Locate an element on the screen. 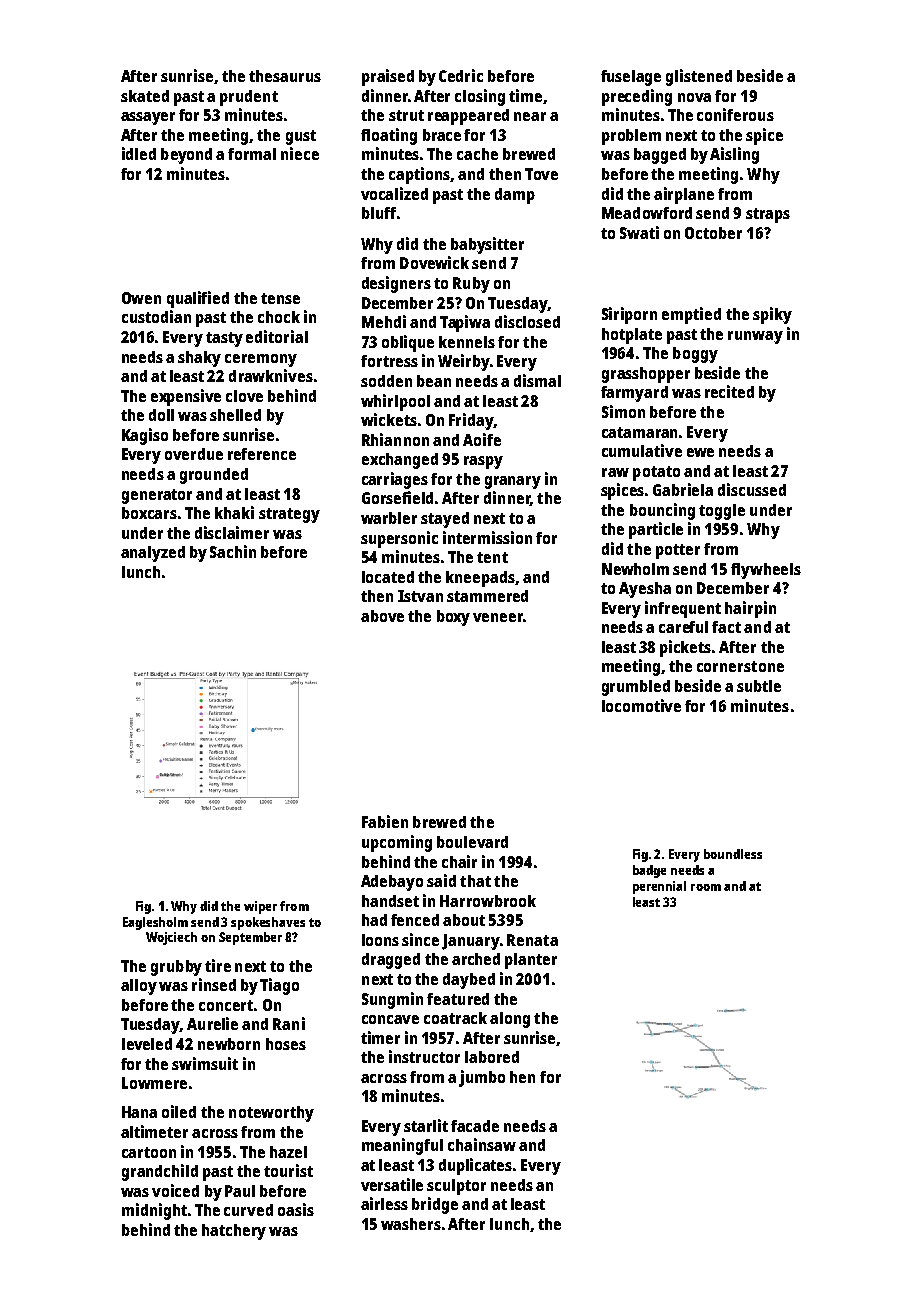  glistened is located at coordinates (699, 77).
